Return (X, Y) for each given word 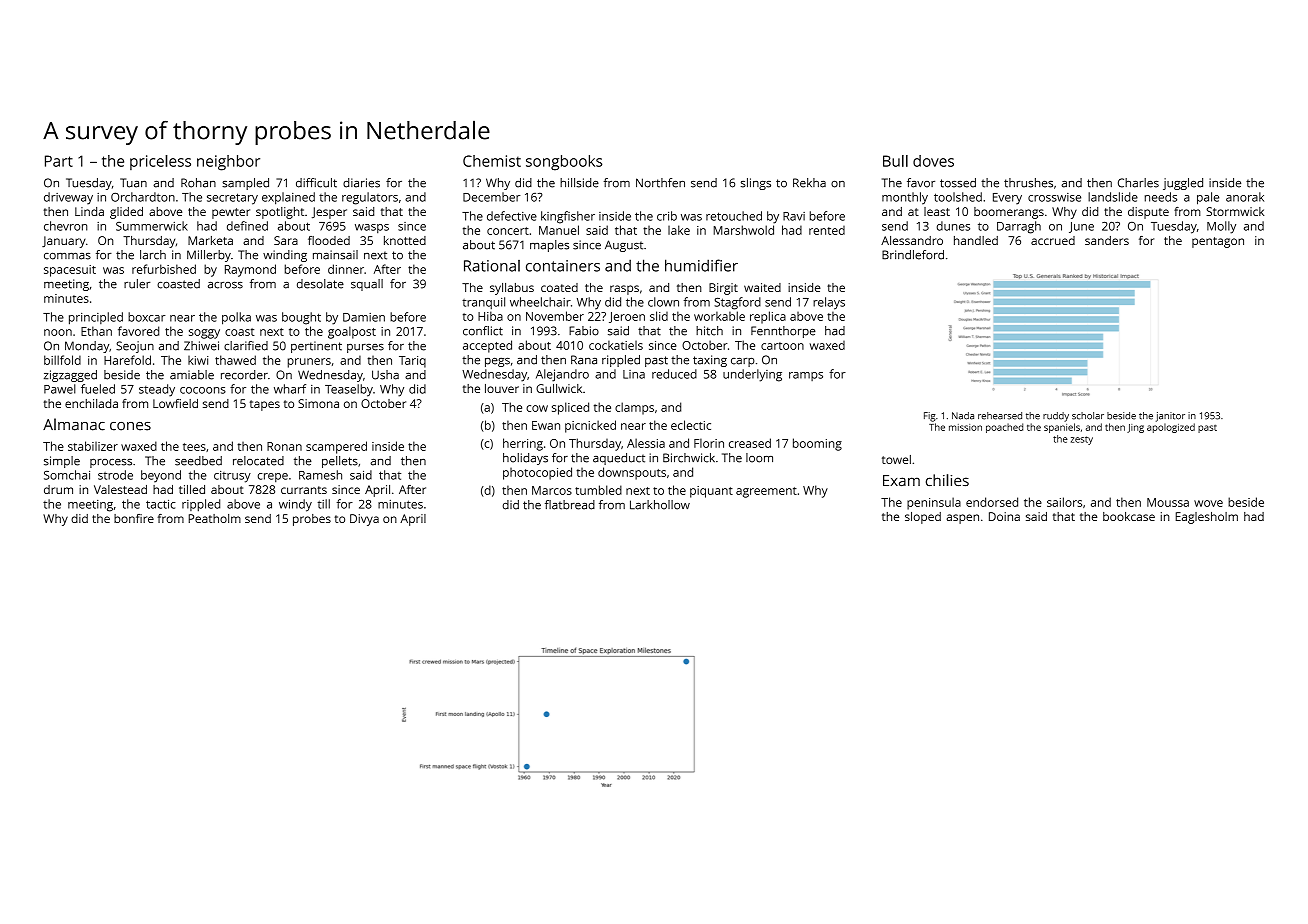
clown (663, 302)
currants (304, 490)
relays (829, 303)
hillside (579, 183)
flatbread (570, 505)
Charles (1138, 183)
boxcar (146, 317)
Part (59, 161)
